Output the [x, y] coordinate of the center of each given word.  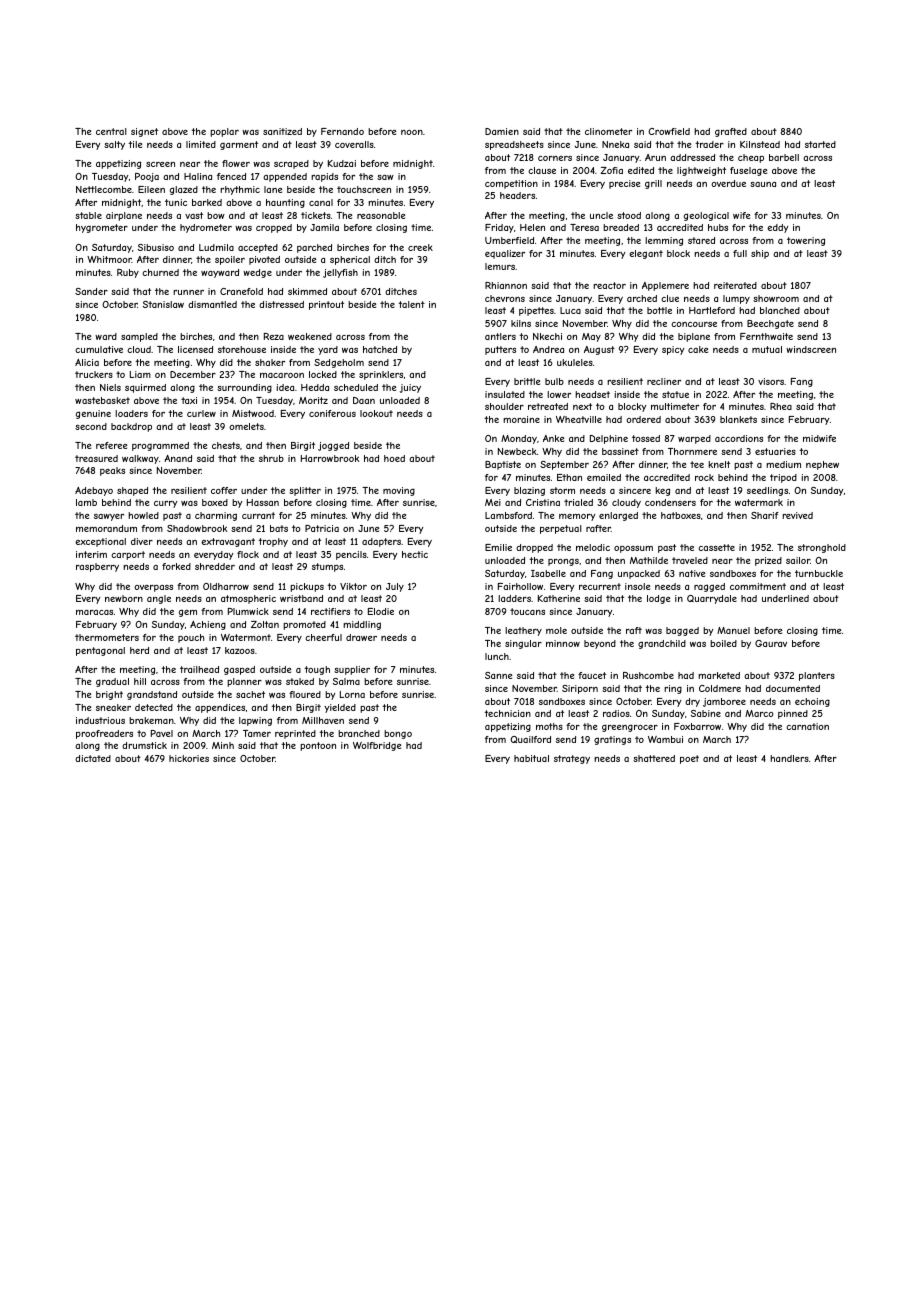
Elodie [381, 611]
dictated [93, 758]
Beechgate [770, 324]
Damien [502, 131]
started [820, 144]
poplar [224, 132]
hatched [380, 349]
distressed [281, 304]
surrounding [244, 388]
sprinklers [381, 375]
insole [637, 586]
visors [771, 381]
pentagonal [100, 651]
